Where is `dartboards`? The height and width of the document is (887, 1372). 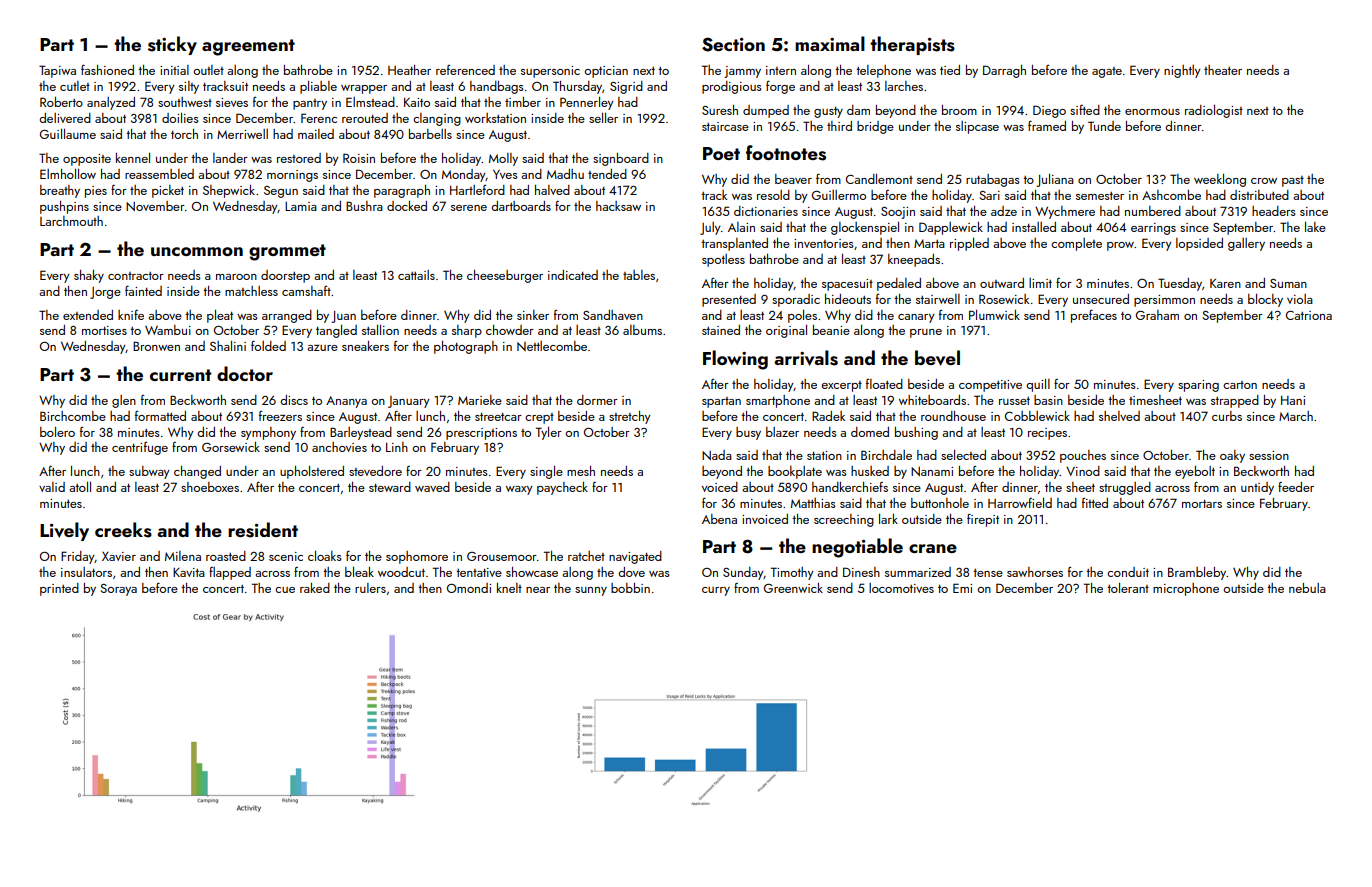 dartboards is located at coordinates (521, 206).
